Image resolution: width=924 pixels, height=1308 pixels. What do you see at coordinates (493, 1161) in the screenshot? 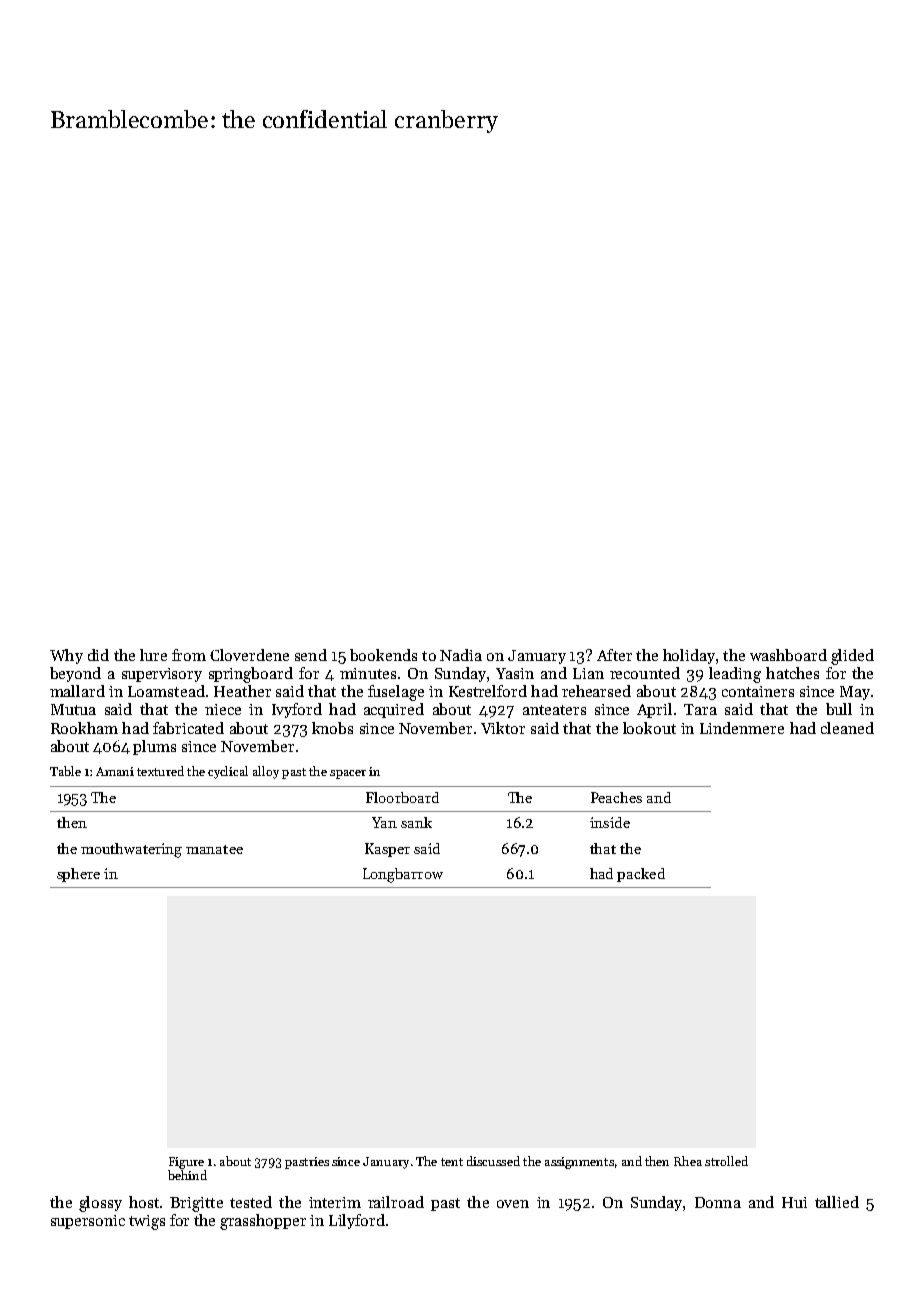
I see `discussed` at bounding box center [493, 1161].
